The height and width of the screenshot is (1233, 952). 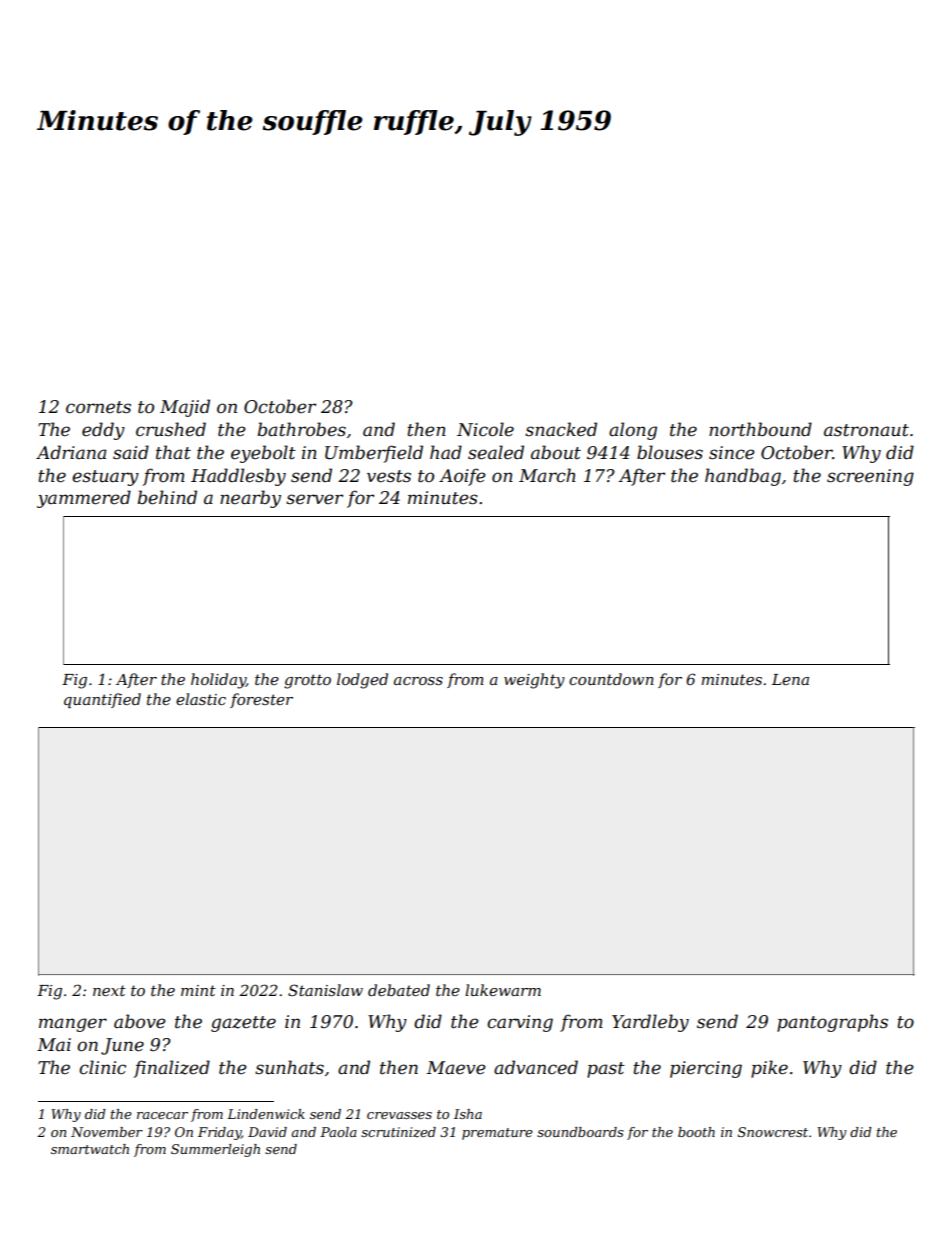 I want to click on next, so click(x=109, y=990).
